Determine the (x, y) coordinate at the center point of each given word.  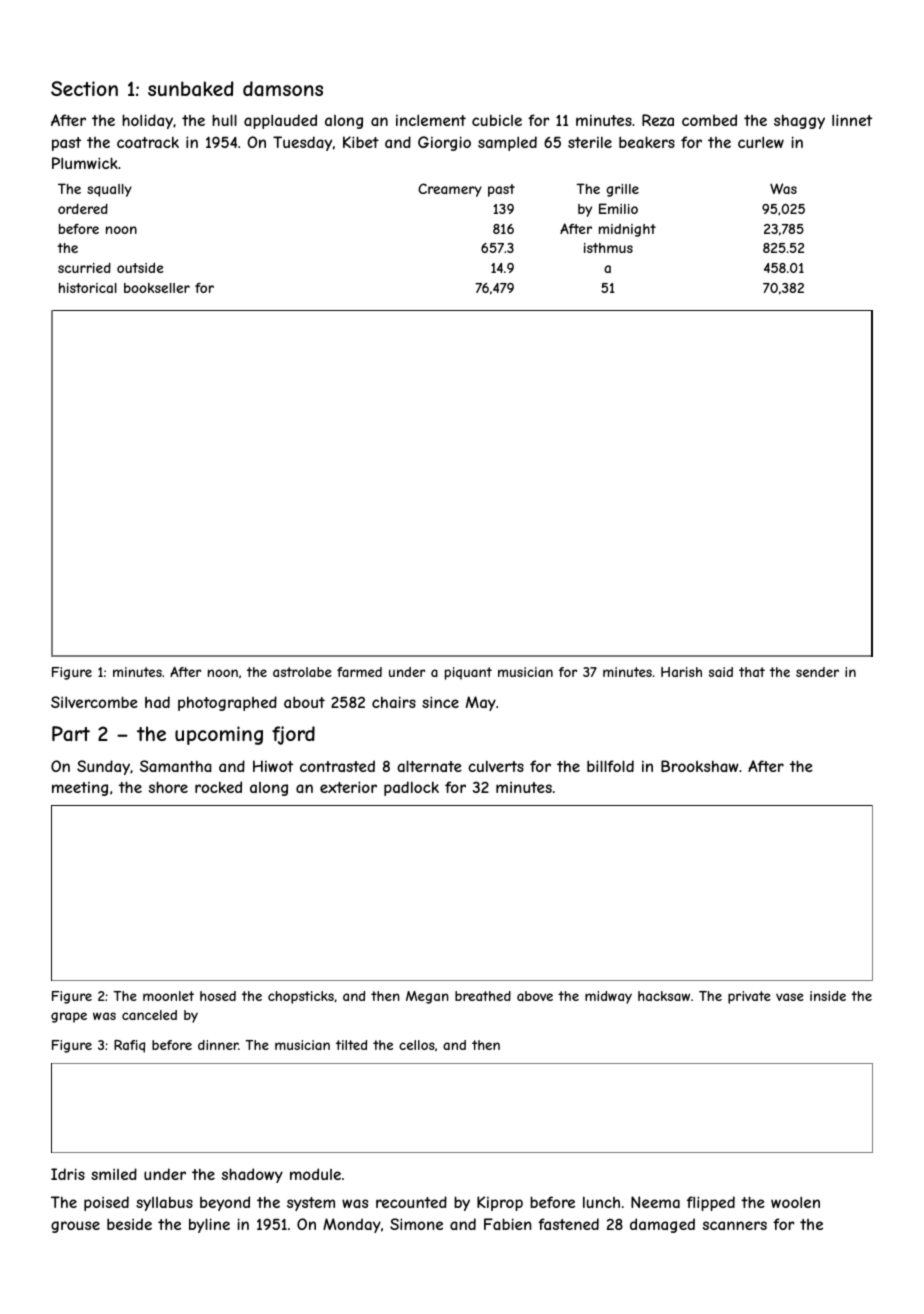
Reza (658, 120)
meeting (80, 789)
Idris (68, 1174)
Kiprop (500, 1203)
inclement (431, 120)
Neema (655, 1202)
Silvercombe (94, 702)
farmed (359, 672)
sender (817, 672)
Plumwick (85, 163)
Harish (681, 672)
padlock (411, 788)
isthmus (608, 248)
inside (828, 996)
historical (88, 288)
